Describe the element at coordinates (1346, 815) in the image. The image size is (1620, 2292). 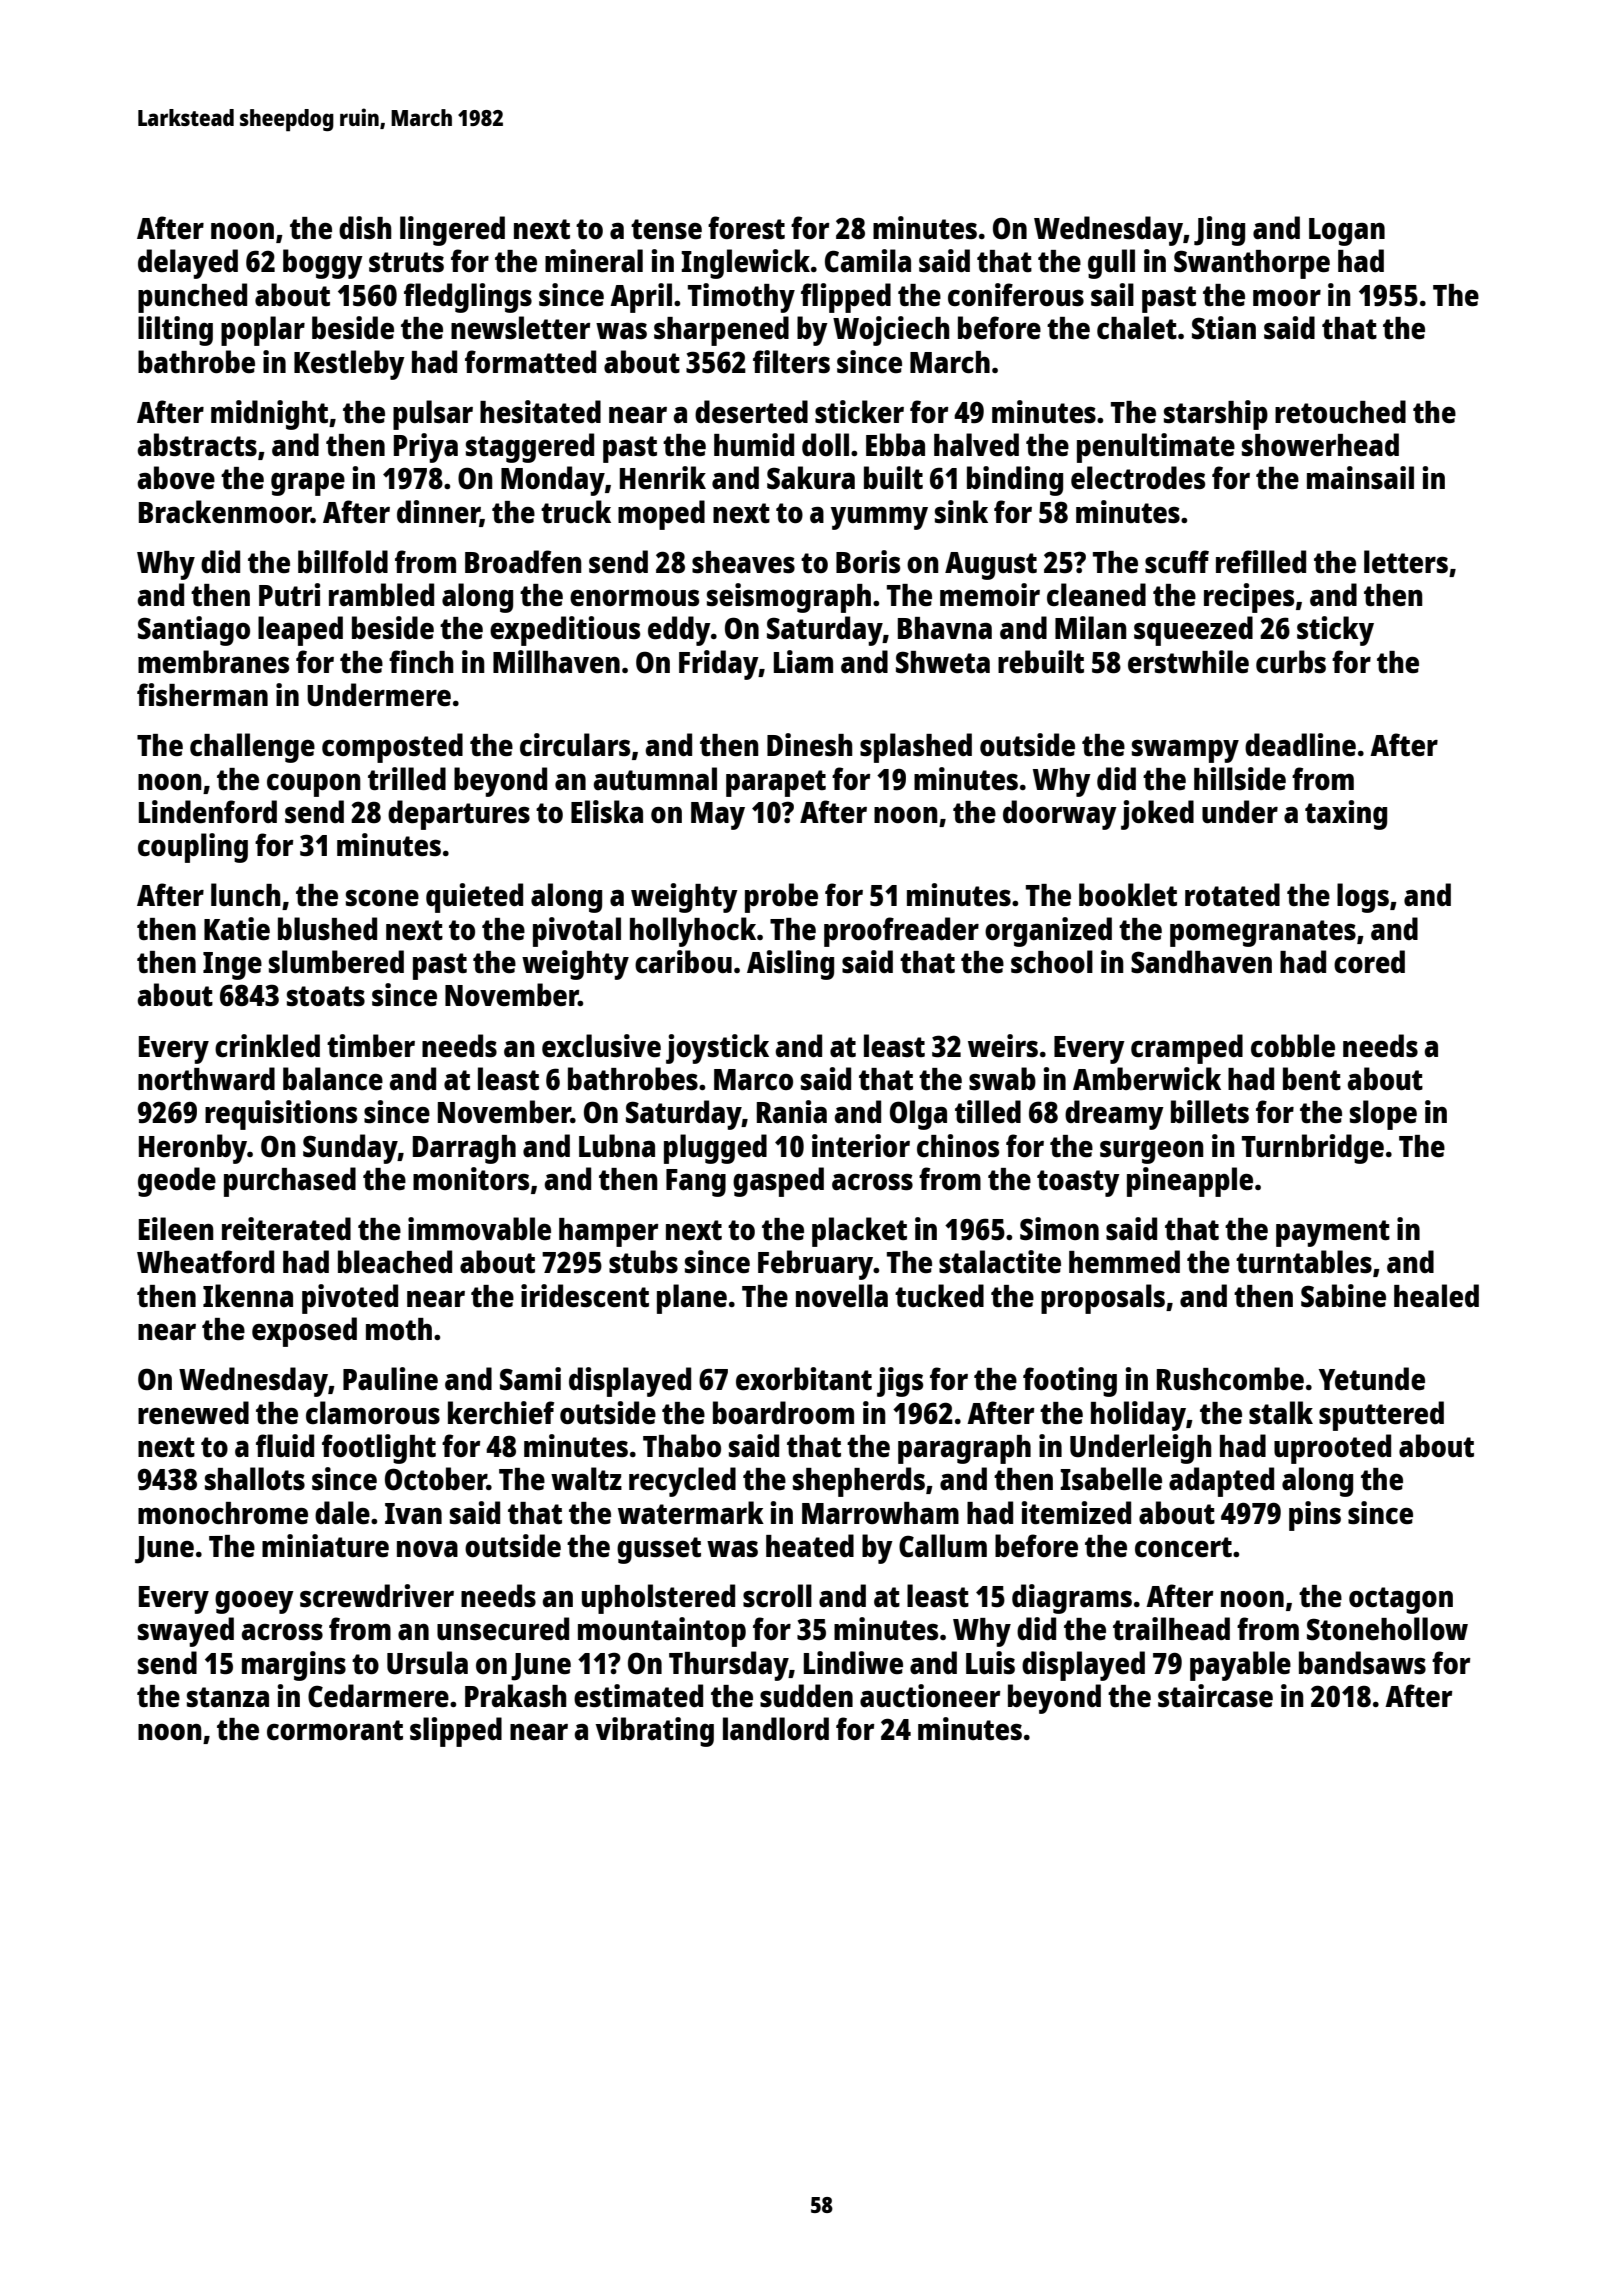
I see `taxing` at that location.
